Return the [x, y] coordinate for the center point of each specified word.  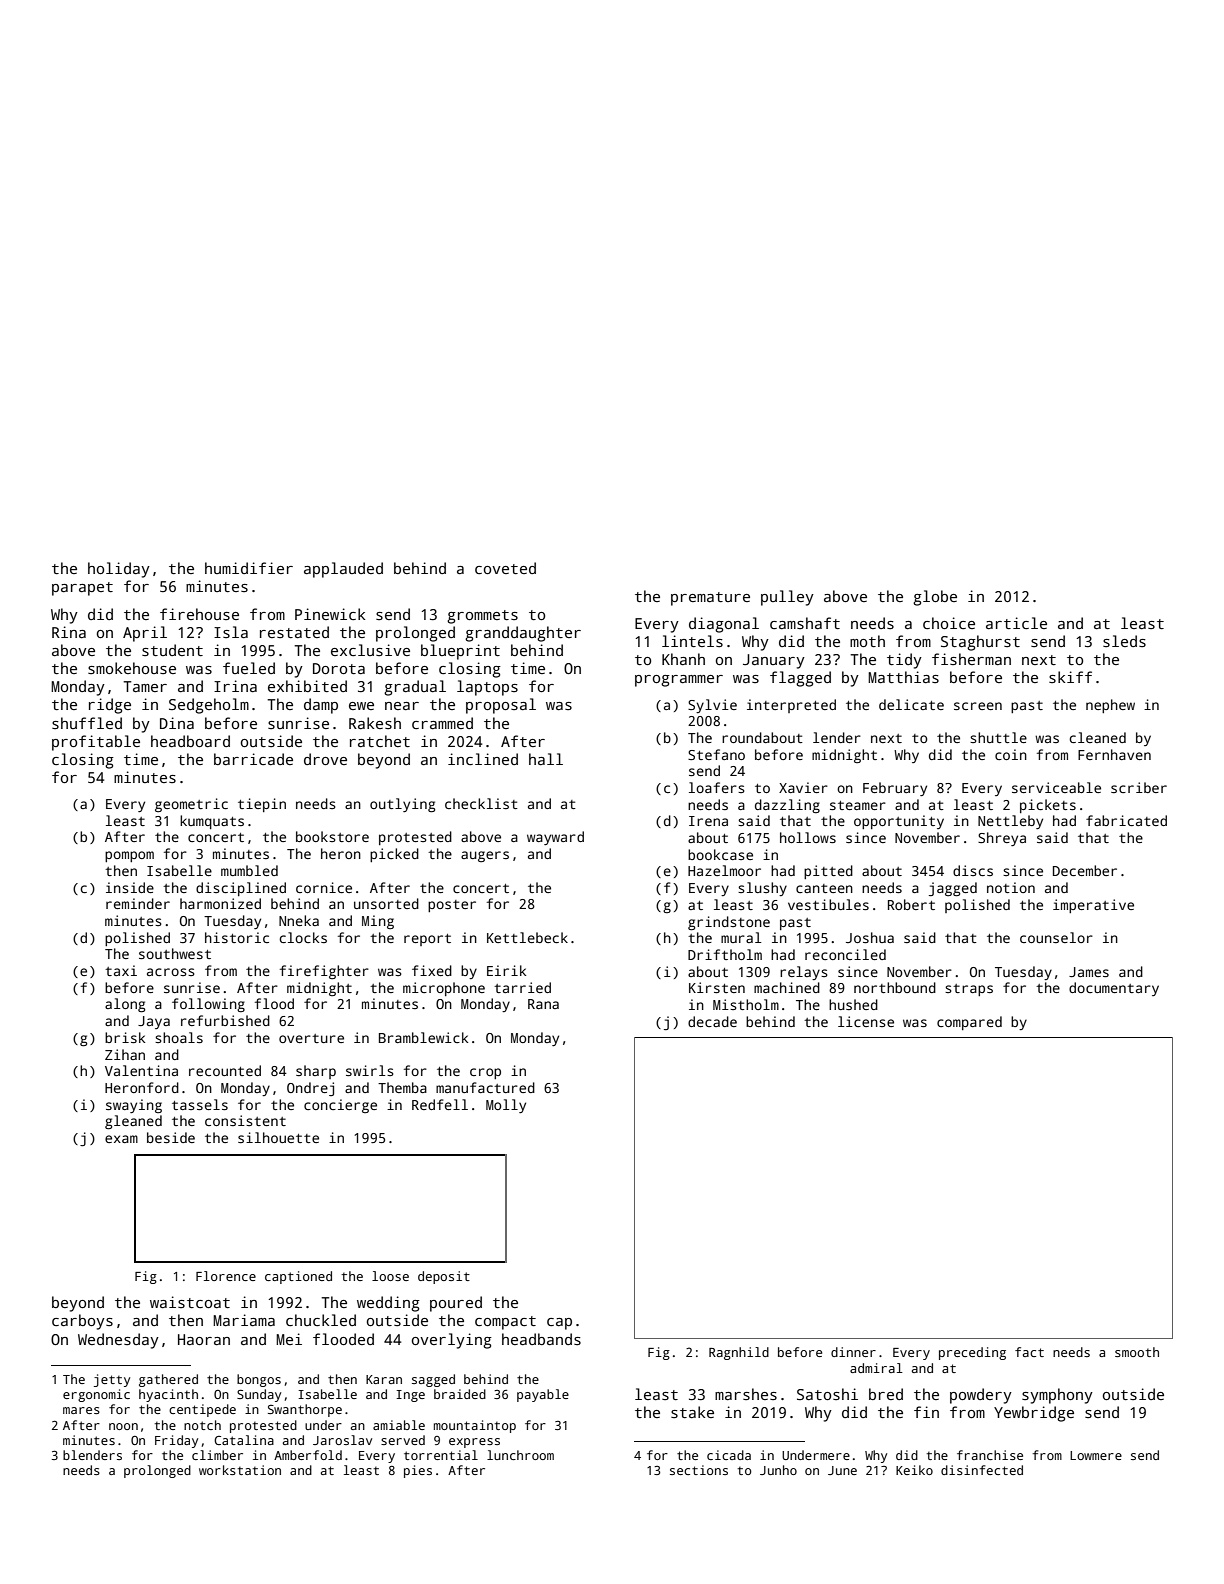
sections [699, 1470]
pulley [787, 598]
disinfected [982, 1470]
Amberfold [308, 1455]
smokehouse [132, 668]
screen [978, 706]
